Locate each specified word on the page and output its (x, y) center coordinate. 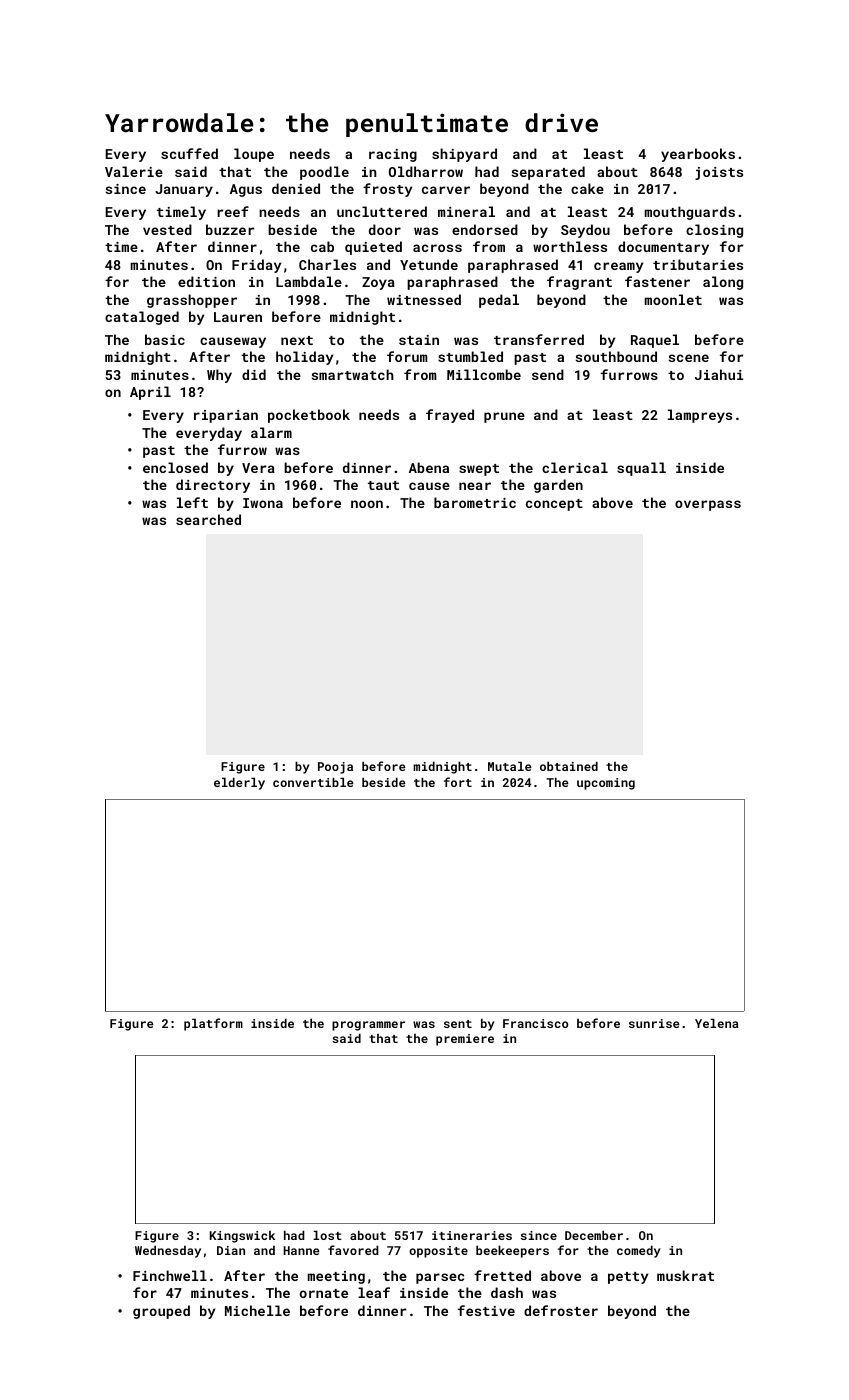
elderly (239, 783)
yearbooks (698, 155)
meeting (336, 1277)
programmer (368, 1026)
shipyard (464, 155)
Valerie (134, 171)
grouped (161, 1312)
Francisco (535, 1023)
